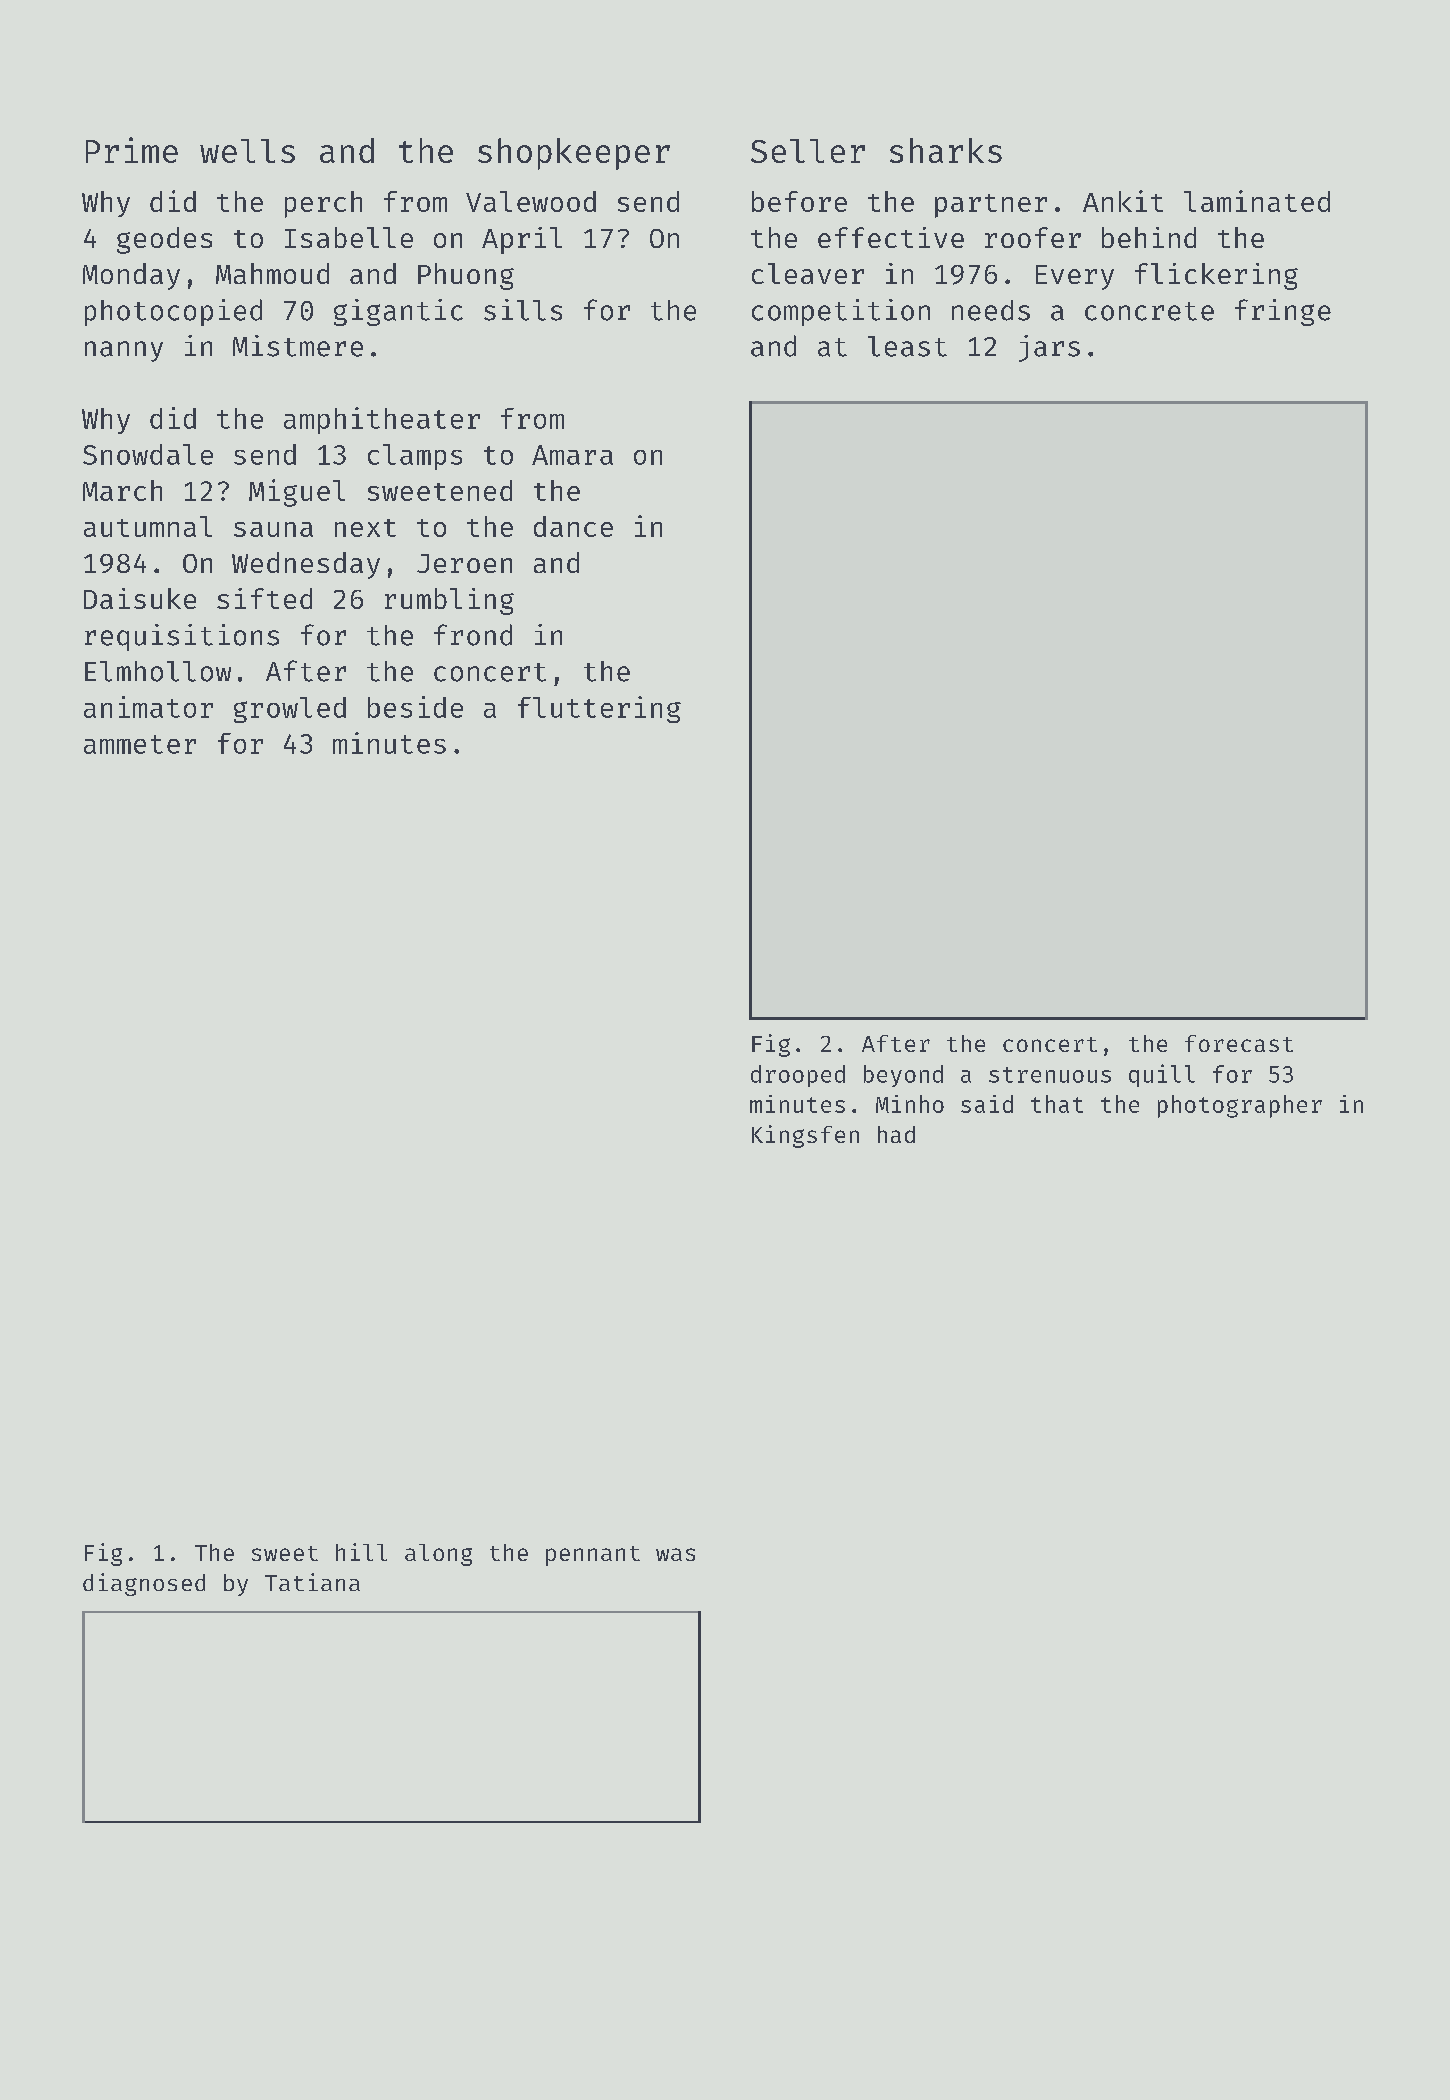 The width and height of the screenshot is (1450, 2100). What do you see at coordinates (148, 707) in the screenshot?
I see `animator` at bounding box center [148, 707].
